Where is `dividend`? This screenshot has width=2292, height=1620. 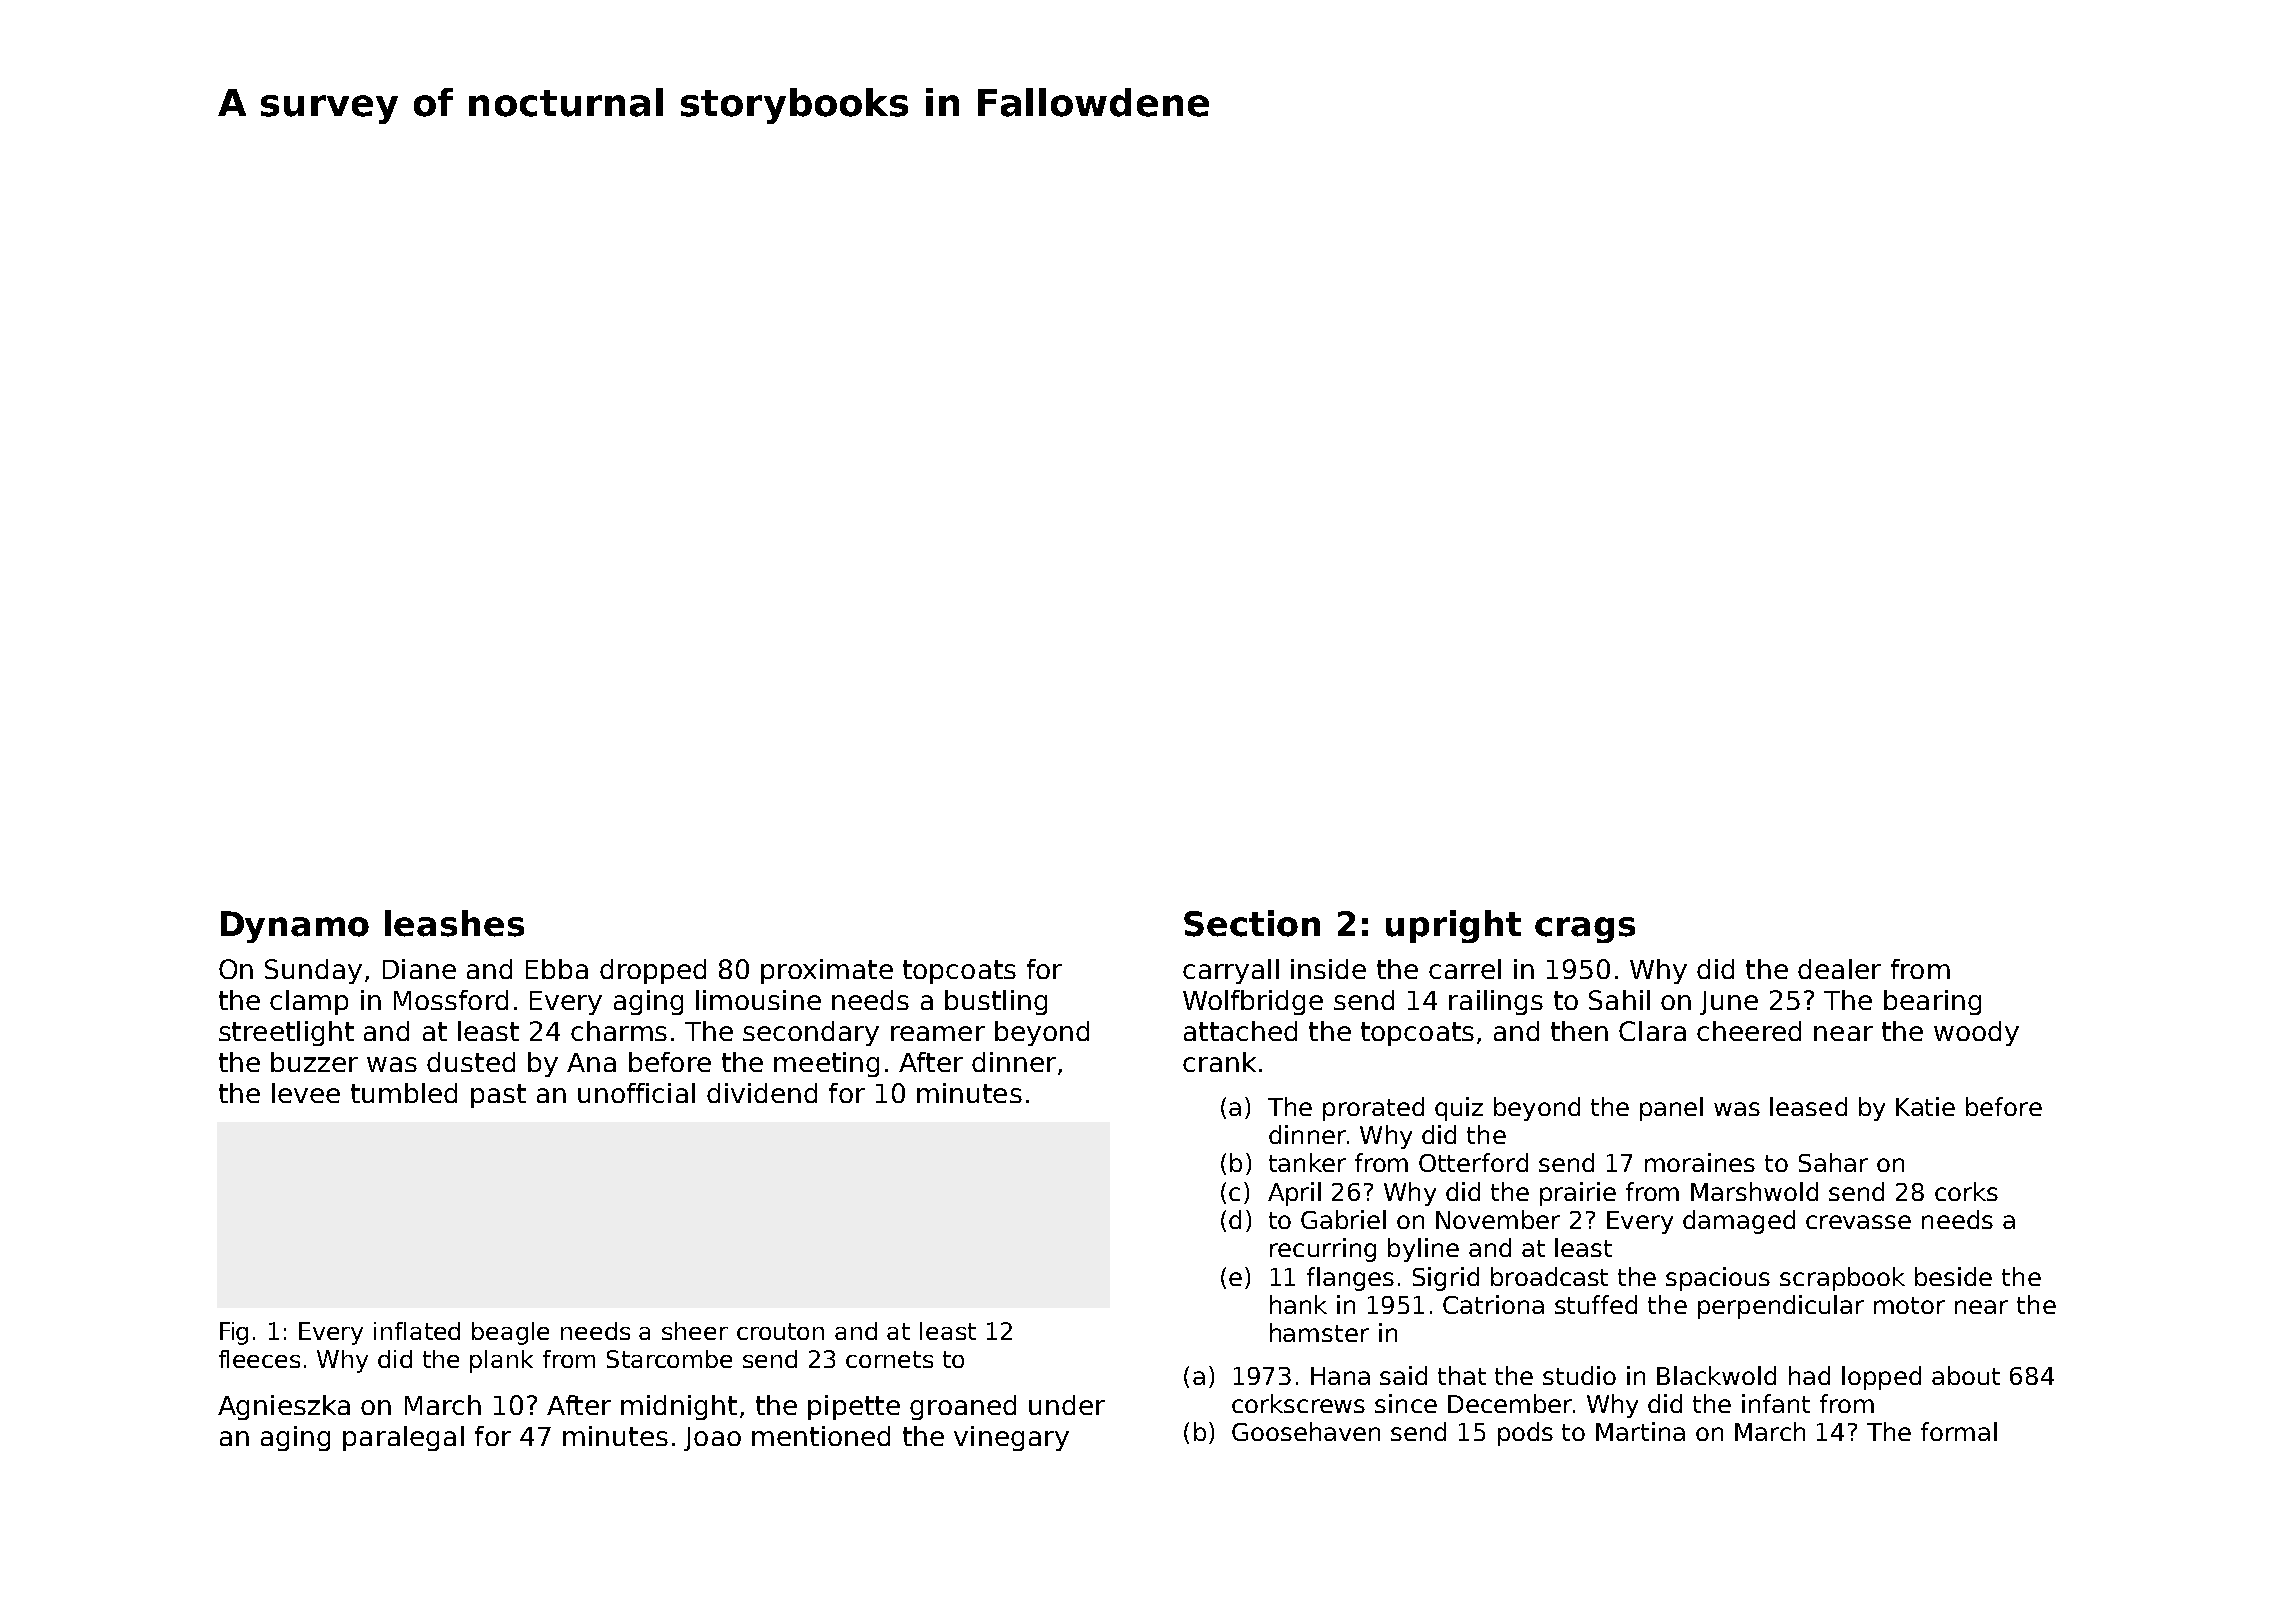 dividend is located at coordinates (762, 1093).
